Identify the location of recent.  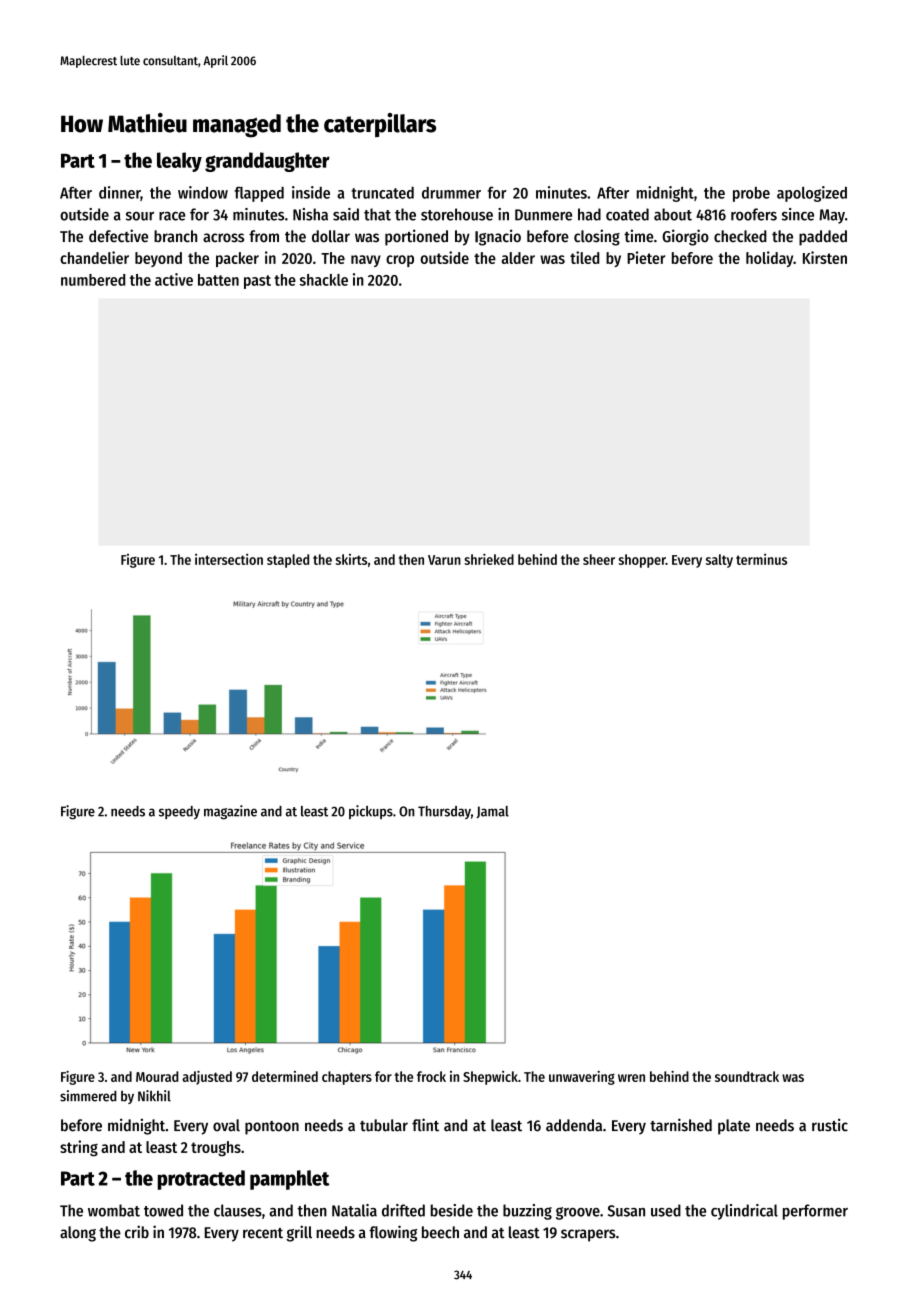
(263, 1233).
